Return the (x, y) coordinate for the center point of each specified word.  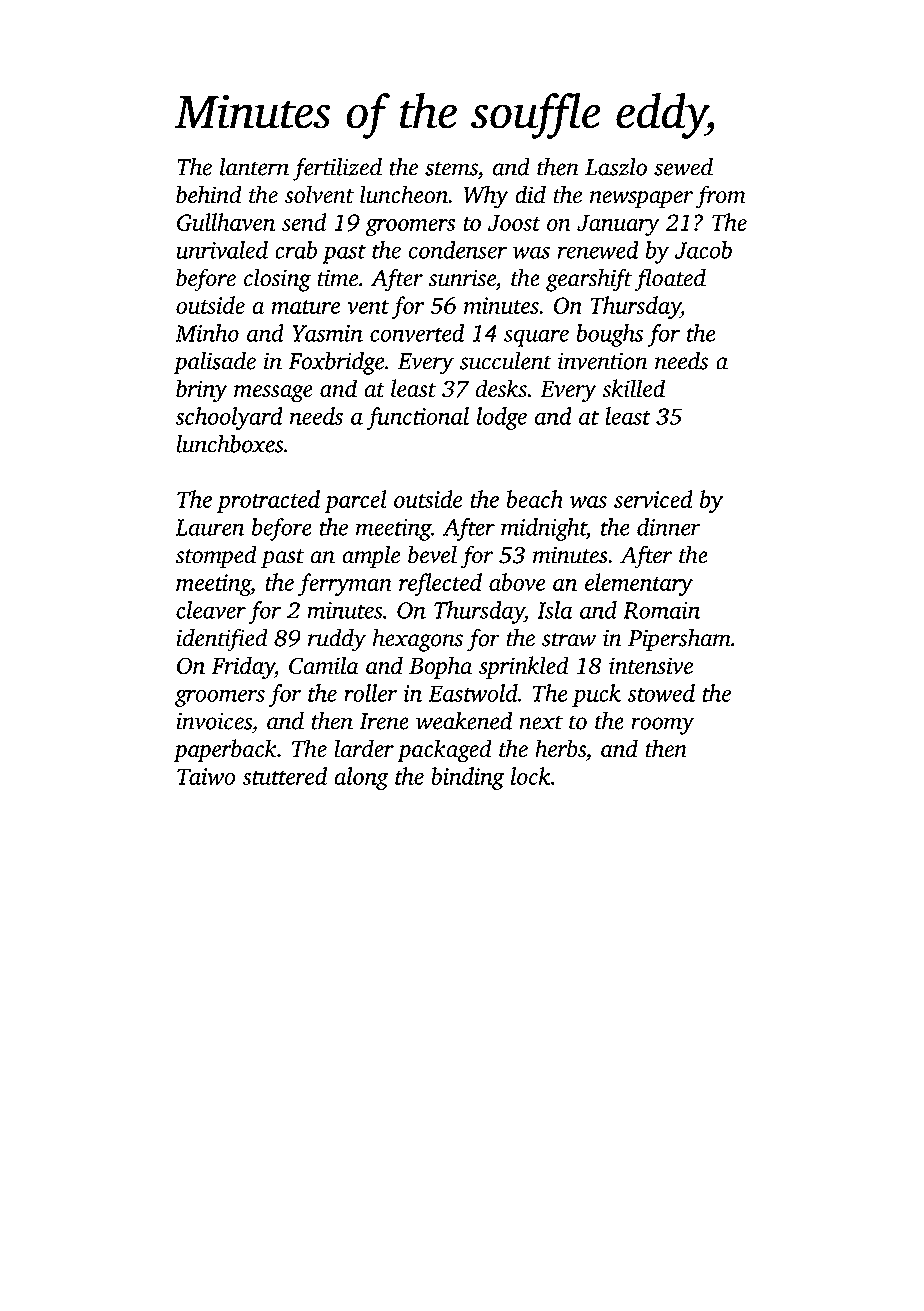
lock (531, 776)
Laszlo (616, 167)
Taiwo (206, 776)
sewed (683, 167)
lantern (254, 166)
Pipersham (679, 640)
